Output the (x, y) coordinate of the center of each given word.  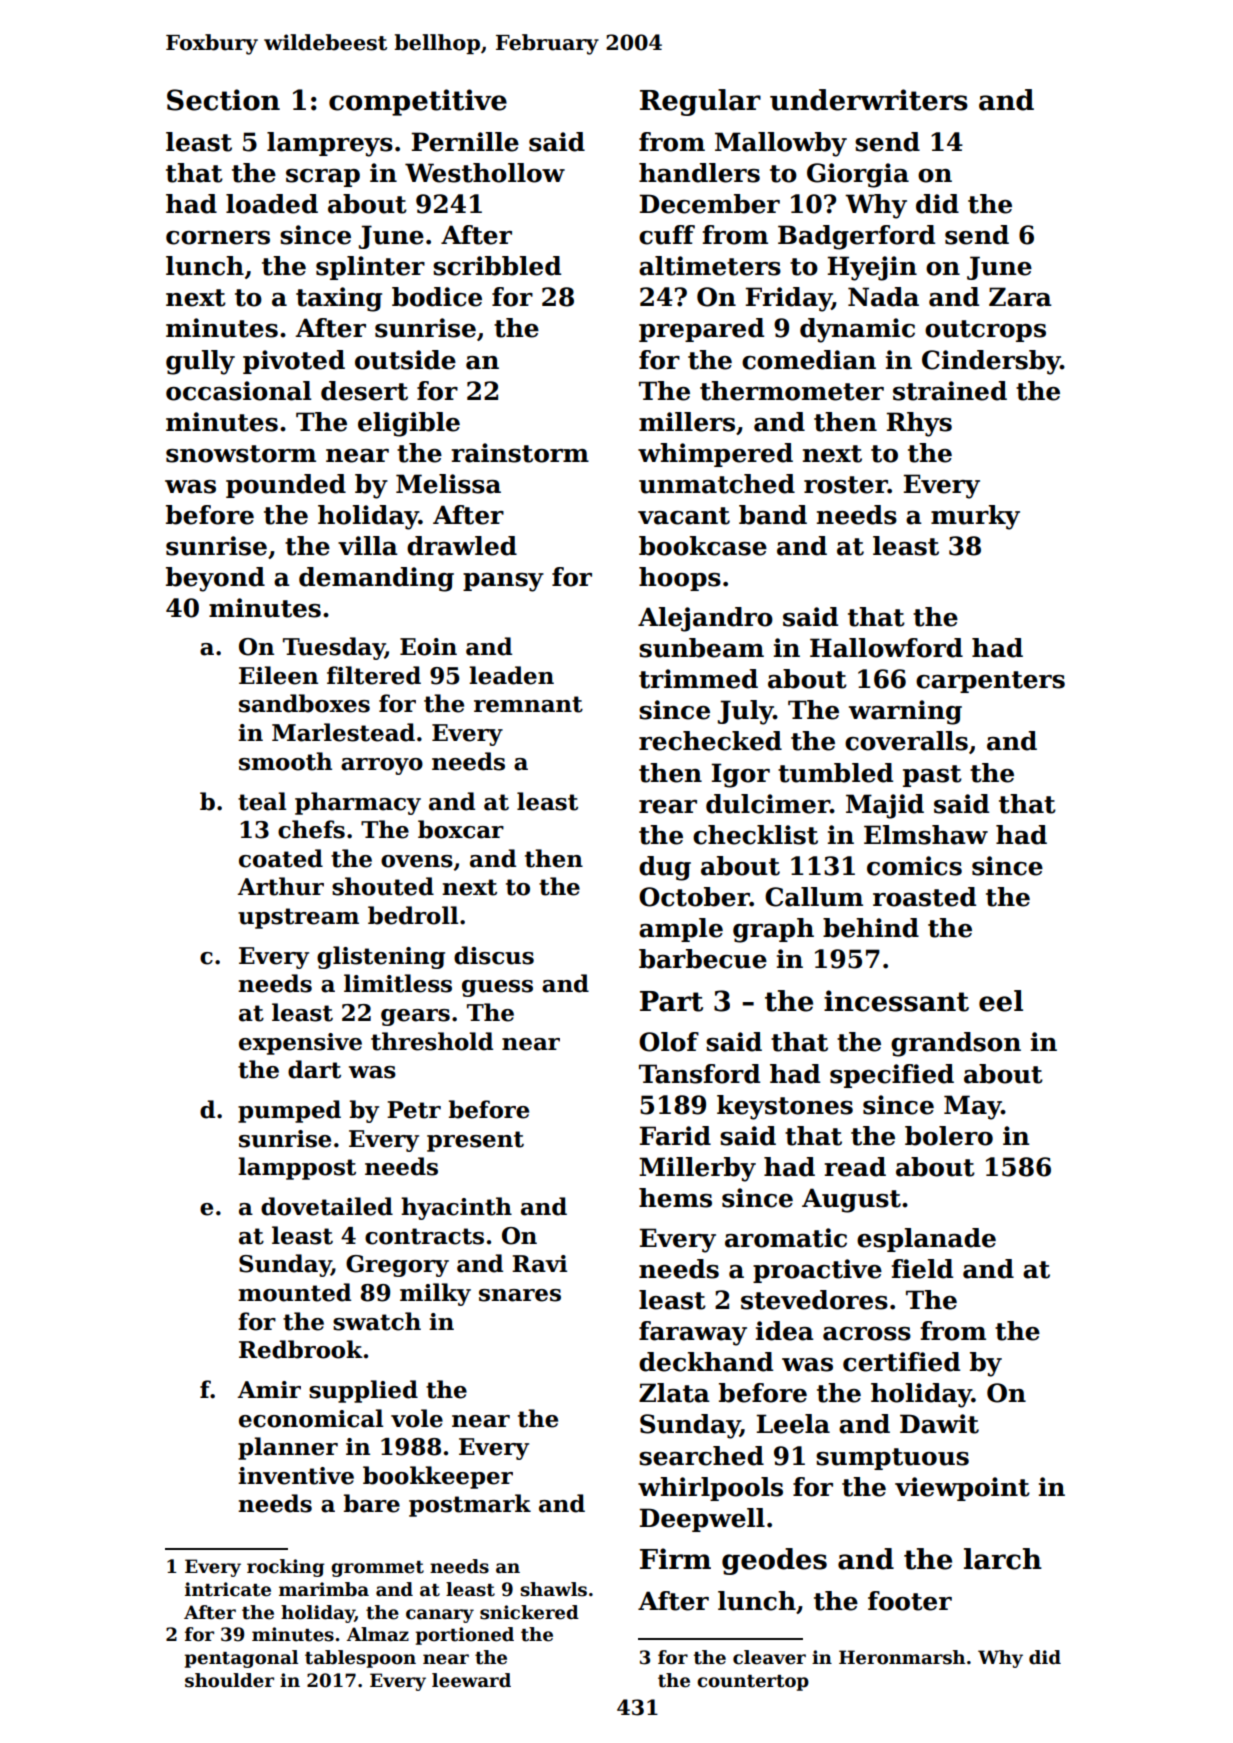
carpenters (990, 682)
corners (218, 238)
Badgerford (856, 237)
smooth (285, 761)
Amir (269, 1389)
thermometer (792, 391)
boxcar (461, 829)
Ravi (539, 1264)
